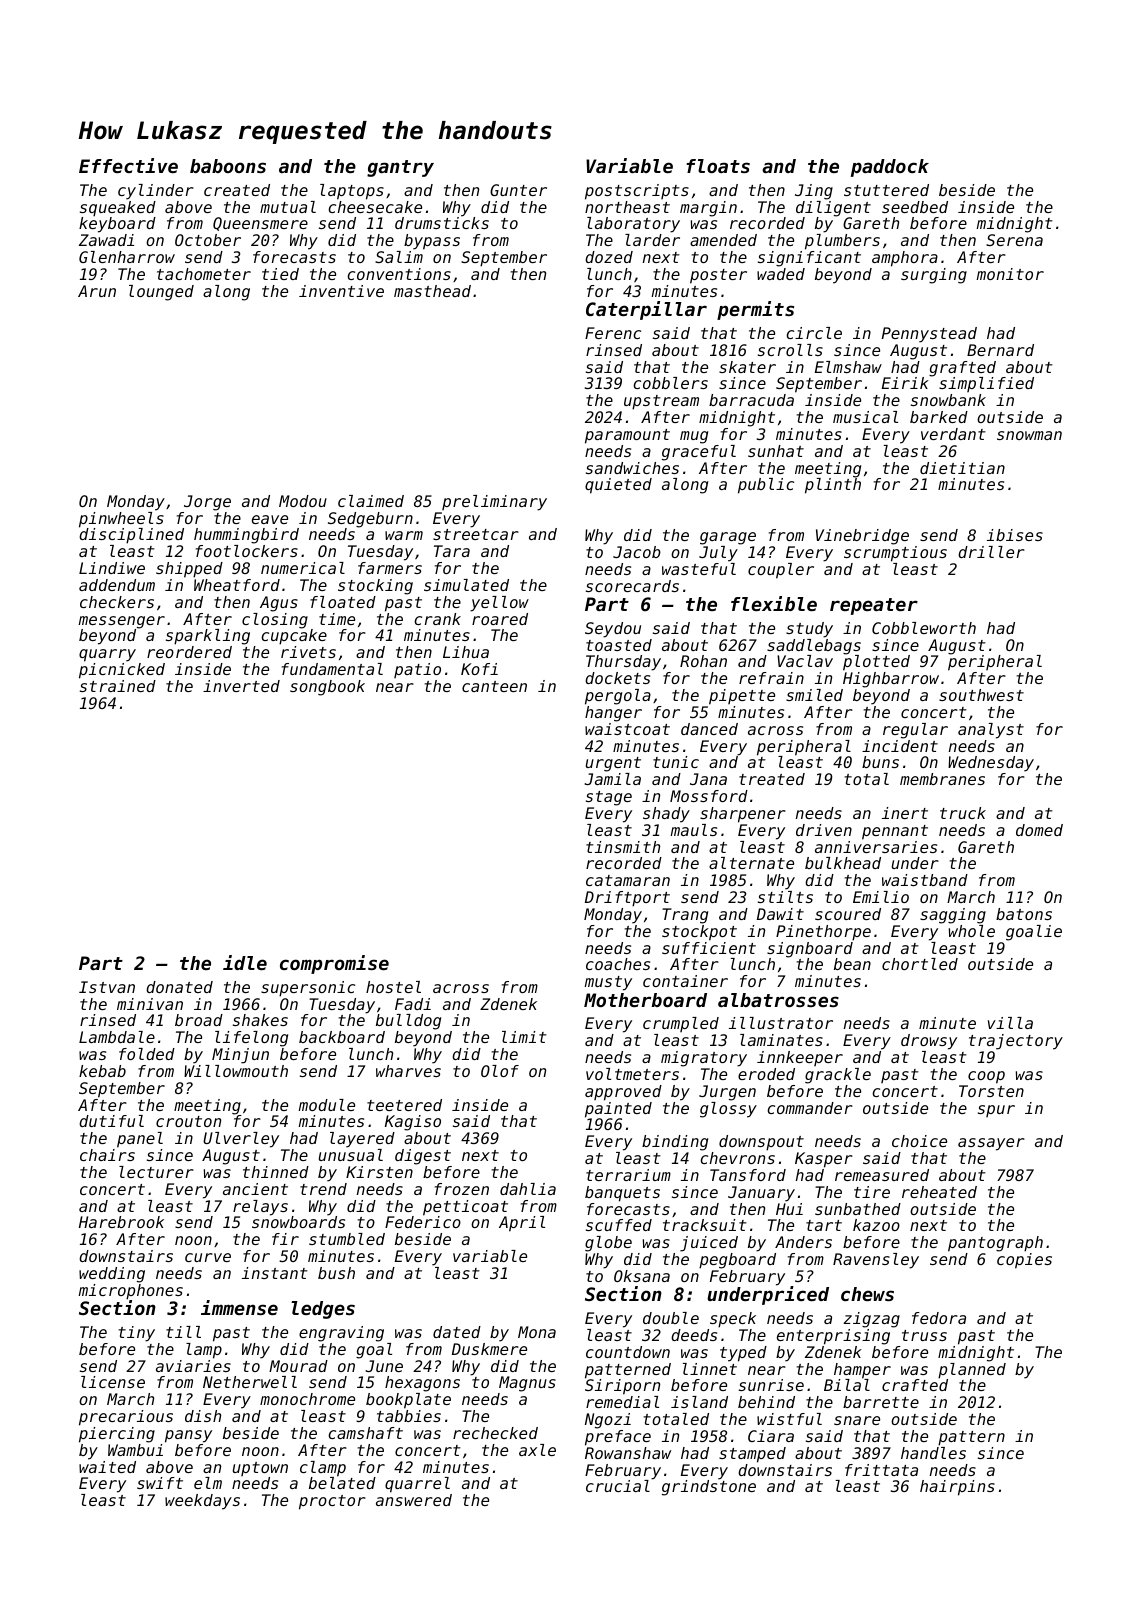 This screenshot has height=1621, width=1146. I want to click on answered, so click(414, 1500).
